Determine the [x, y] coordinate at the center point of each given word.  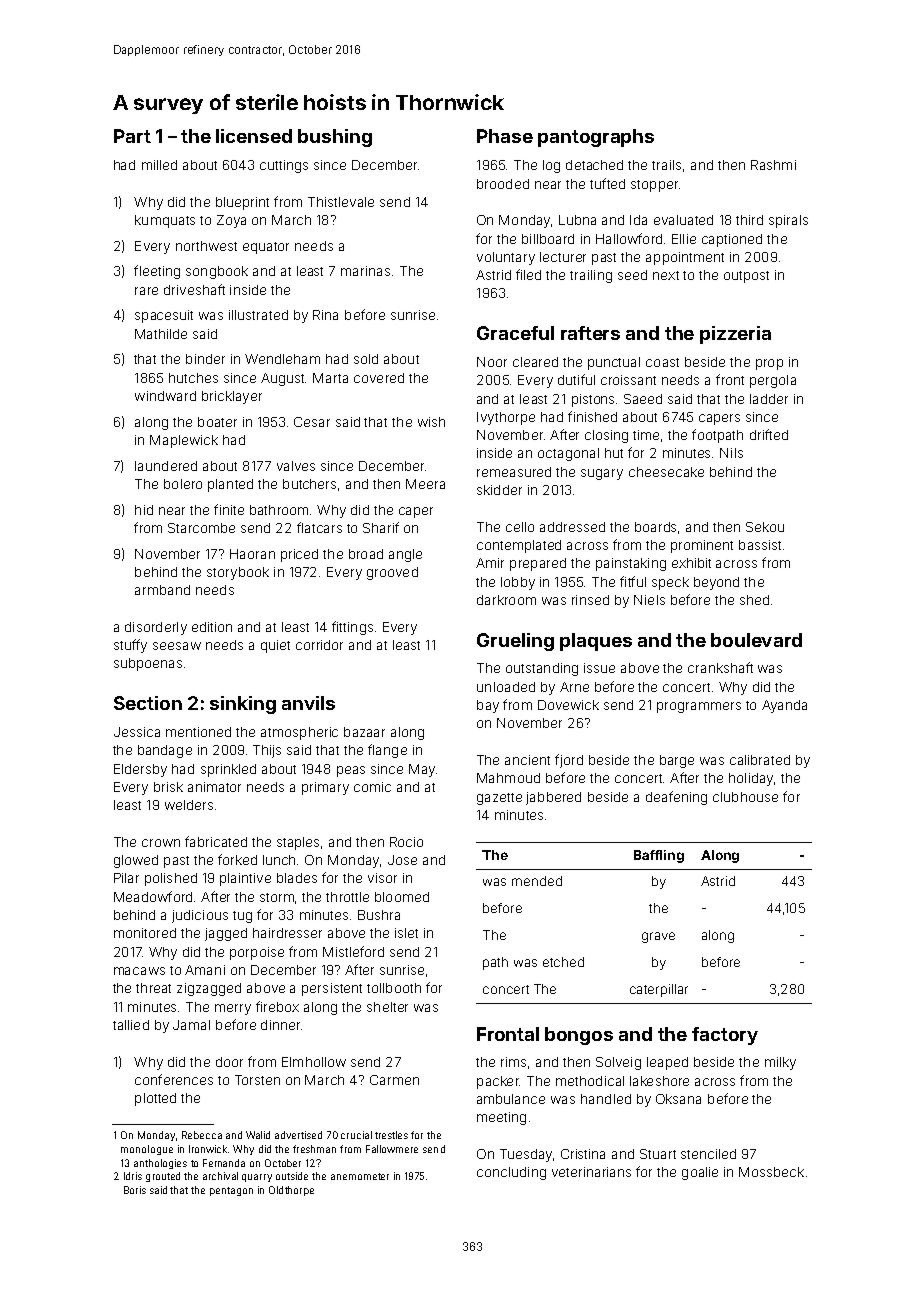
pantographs [596, 138]
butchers [309, 484]
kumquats [165, 221]
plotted [155, 1099]
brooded [503, 184]
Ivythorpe [506, 418]
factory [725, 1036]
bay [488, 706]
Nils [731, 453]
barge [677, 761]
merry [233, 1009]
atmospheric [299, 733]
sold [366, 359]
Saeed [643, 399]
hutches [193, 378]
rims [513, 1062]
